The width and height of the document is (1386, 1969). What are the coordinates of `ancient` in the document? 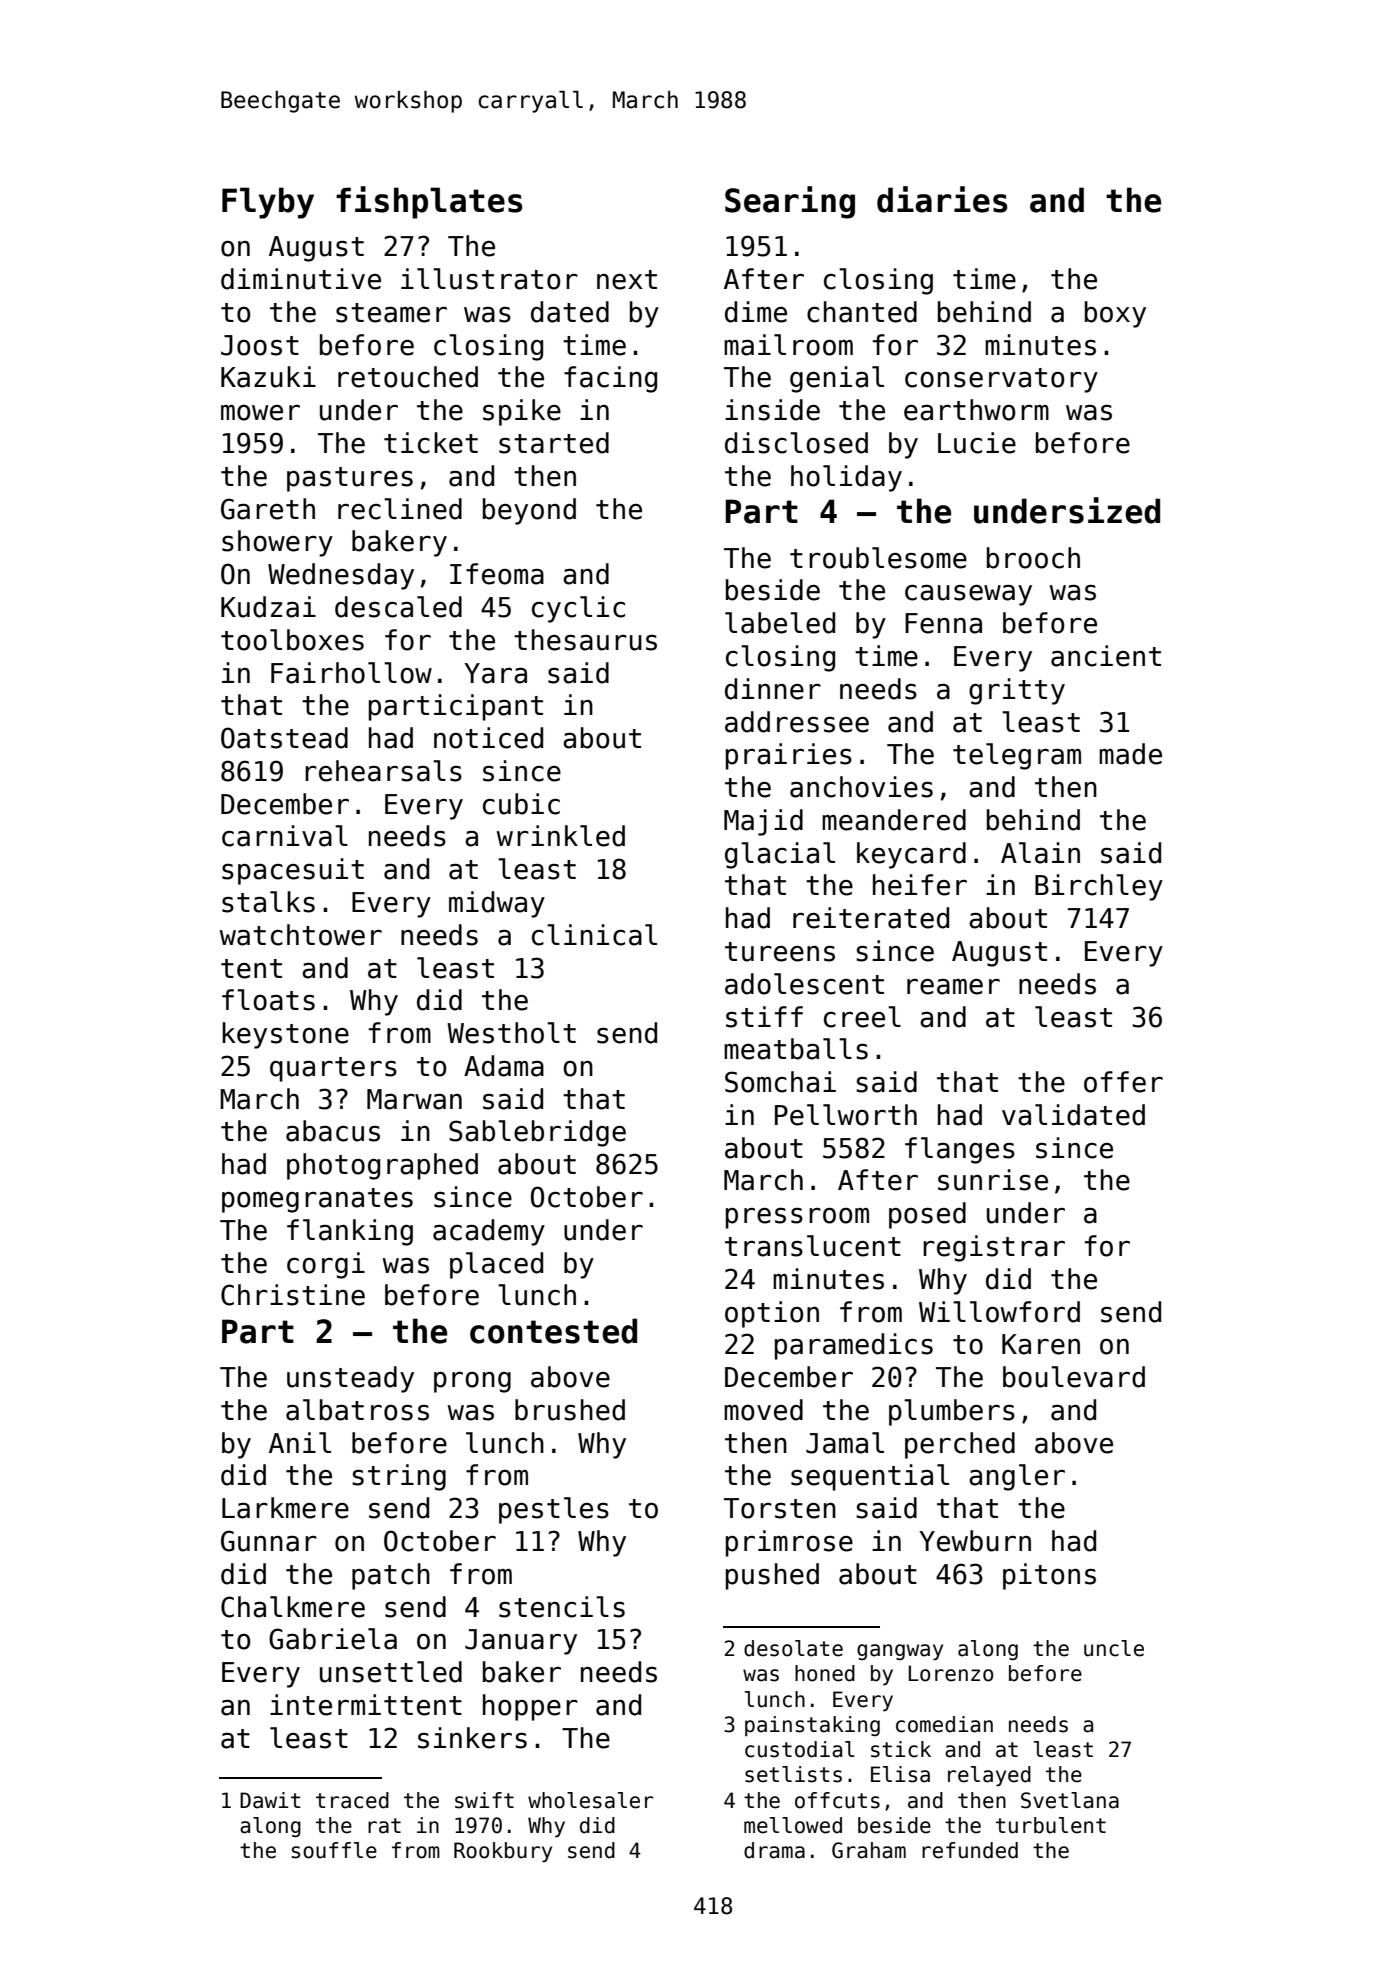 It's located at (1106, 656).
